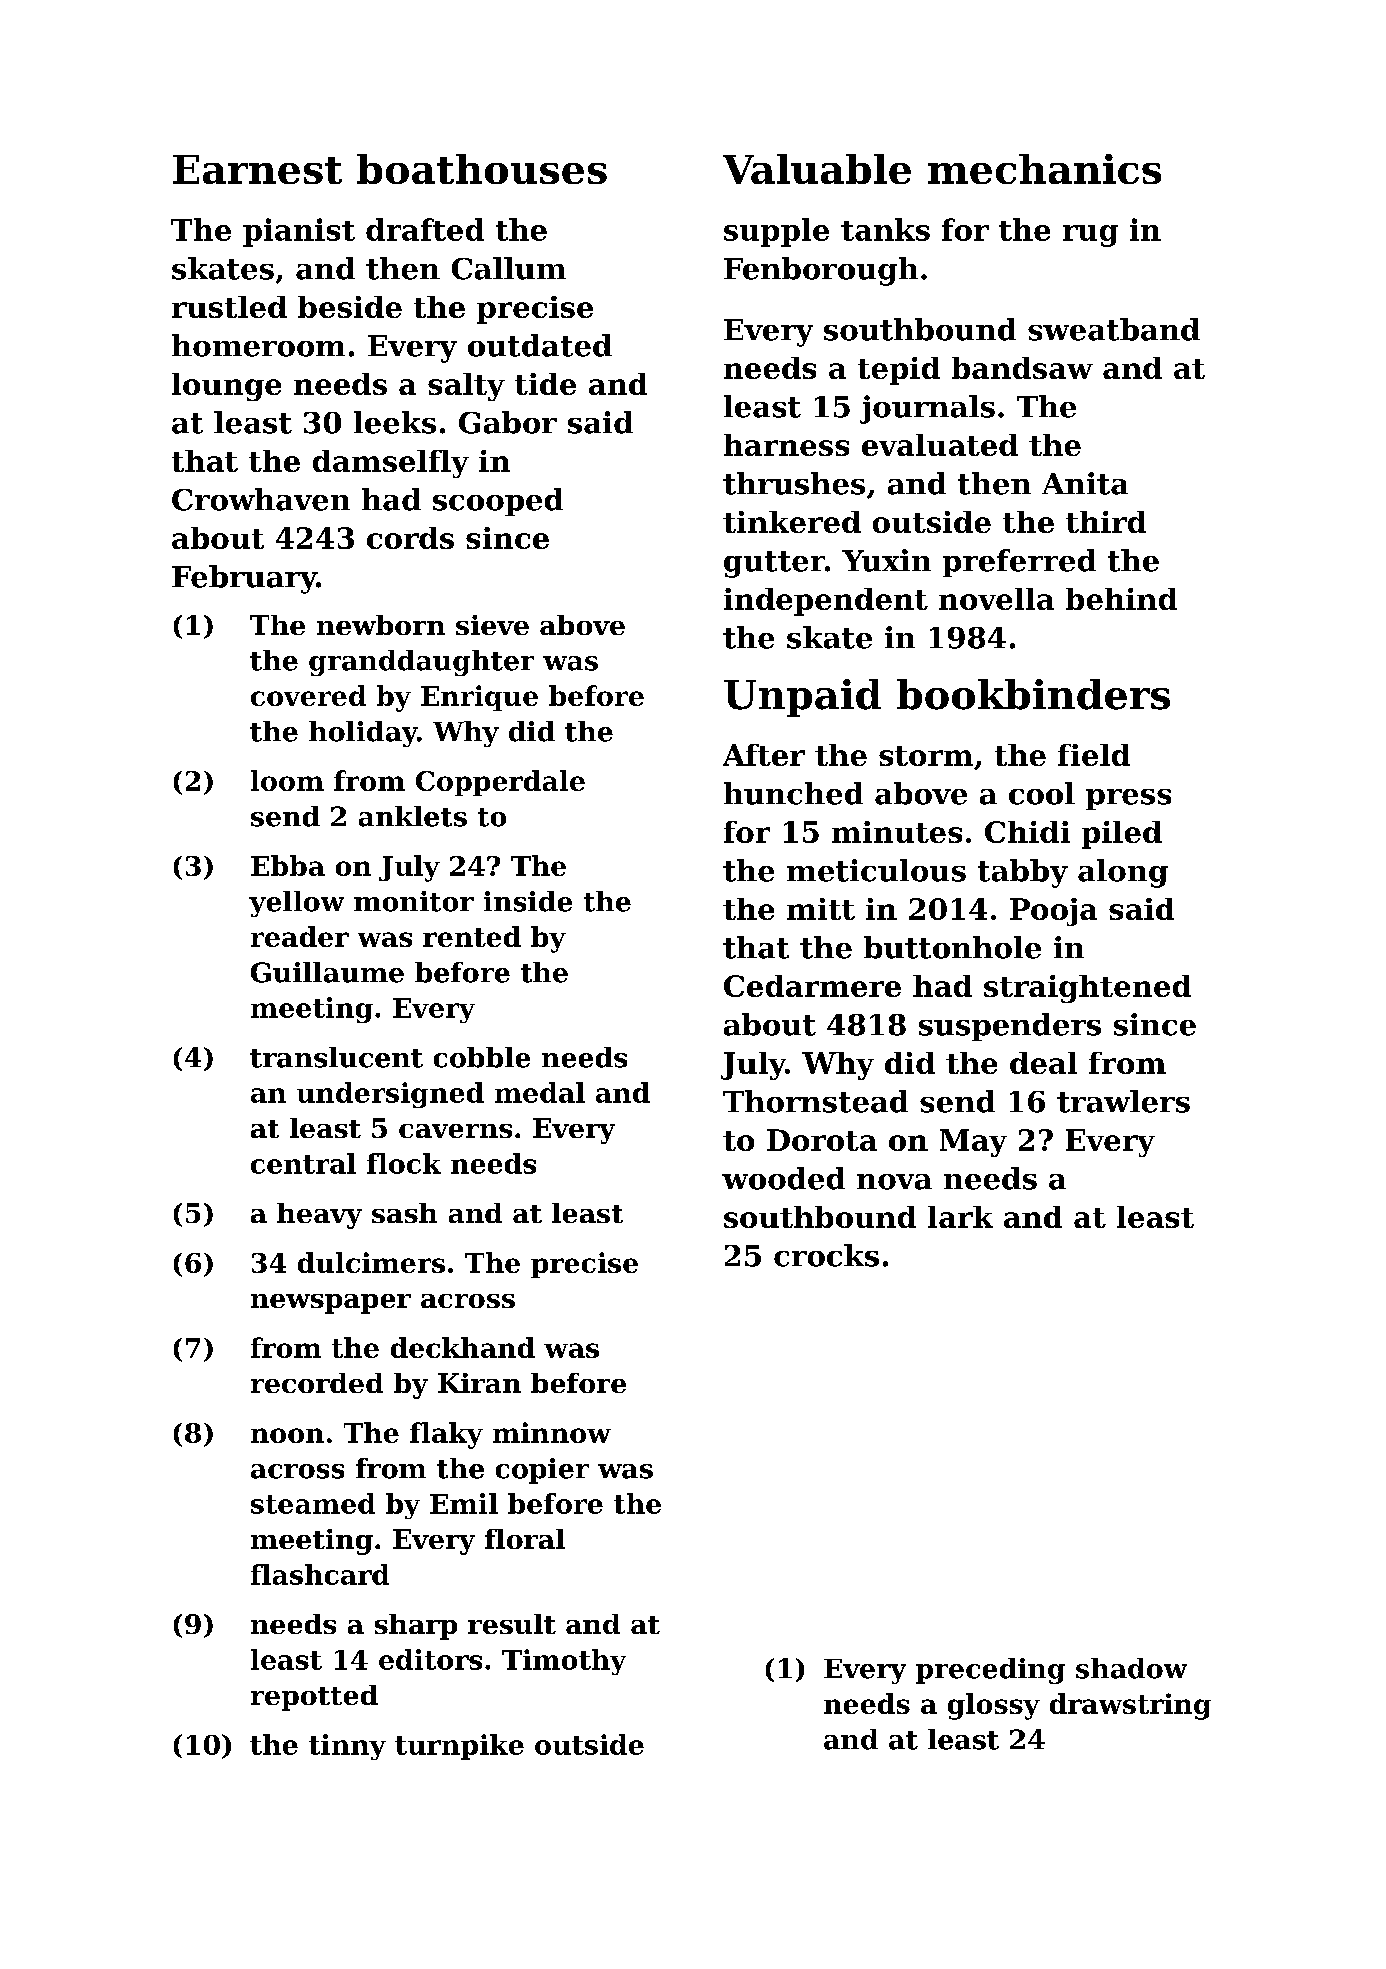 Image resolution: width=1386 pixels, height=1969 pixels. Describe the element at coordinates (1010, 1027) in the image. I see `suspenders` at that location.
